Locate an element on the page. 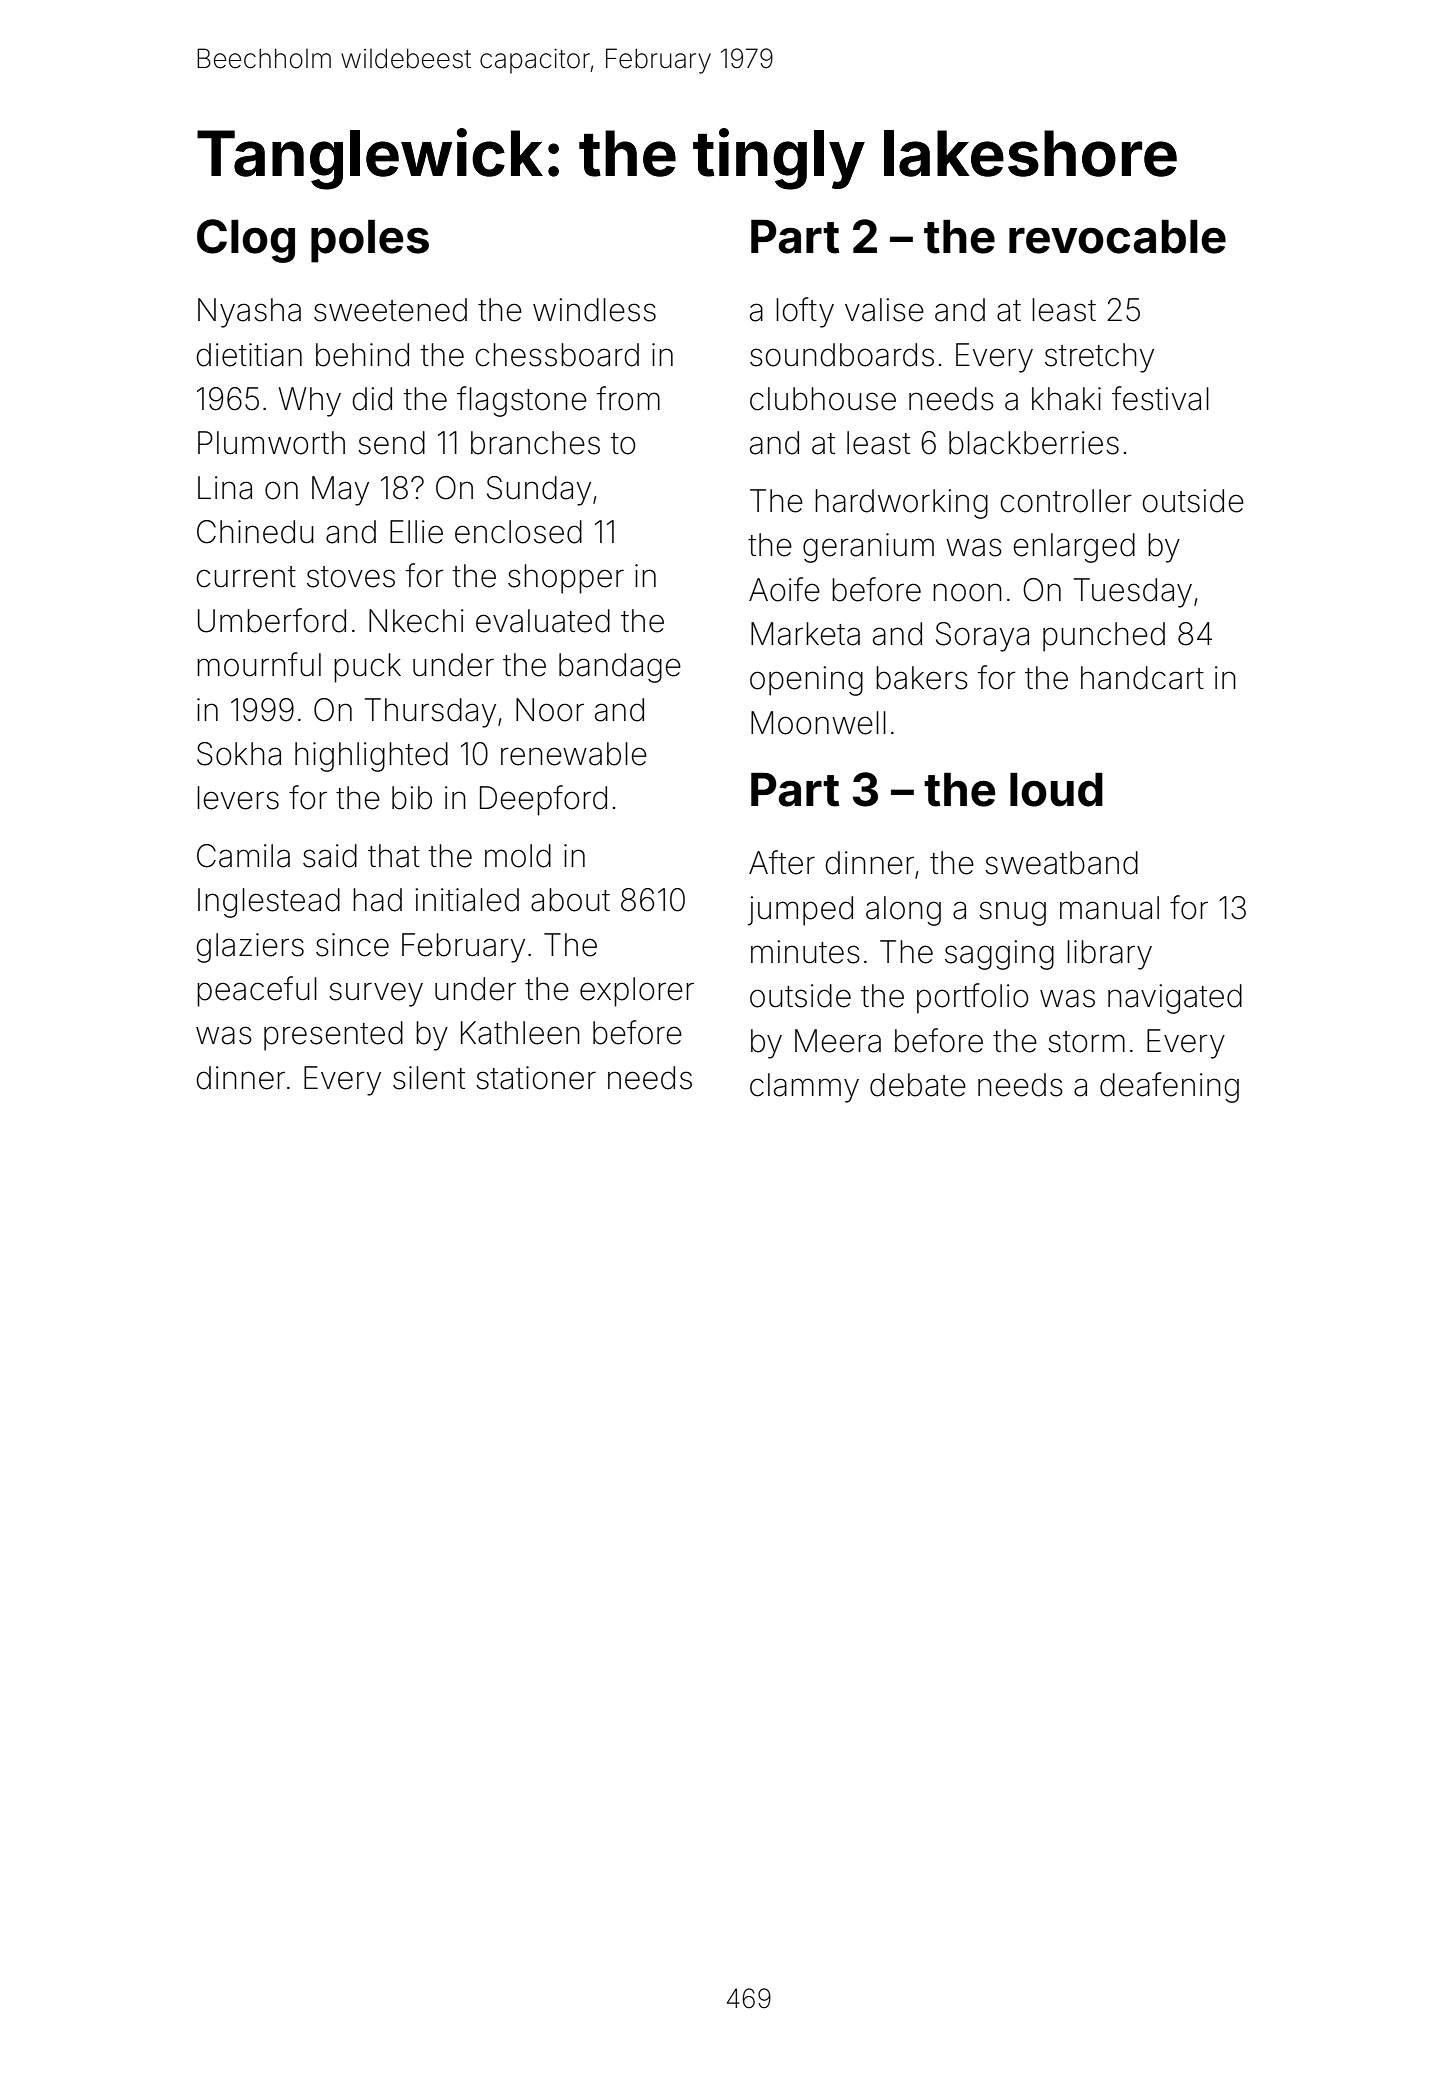 This page has width=1450, height=2100. manual is located at coordinates (1109, 908).
